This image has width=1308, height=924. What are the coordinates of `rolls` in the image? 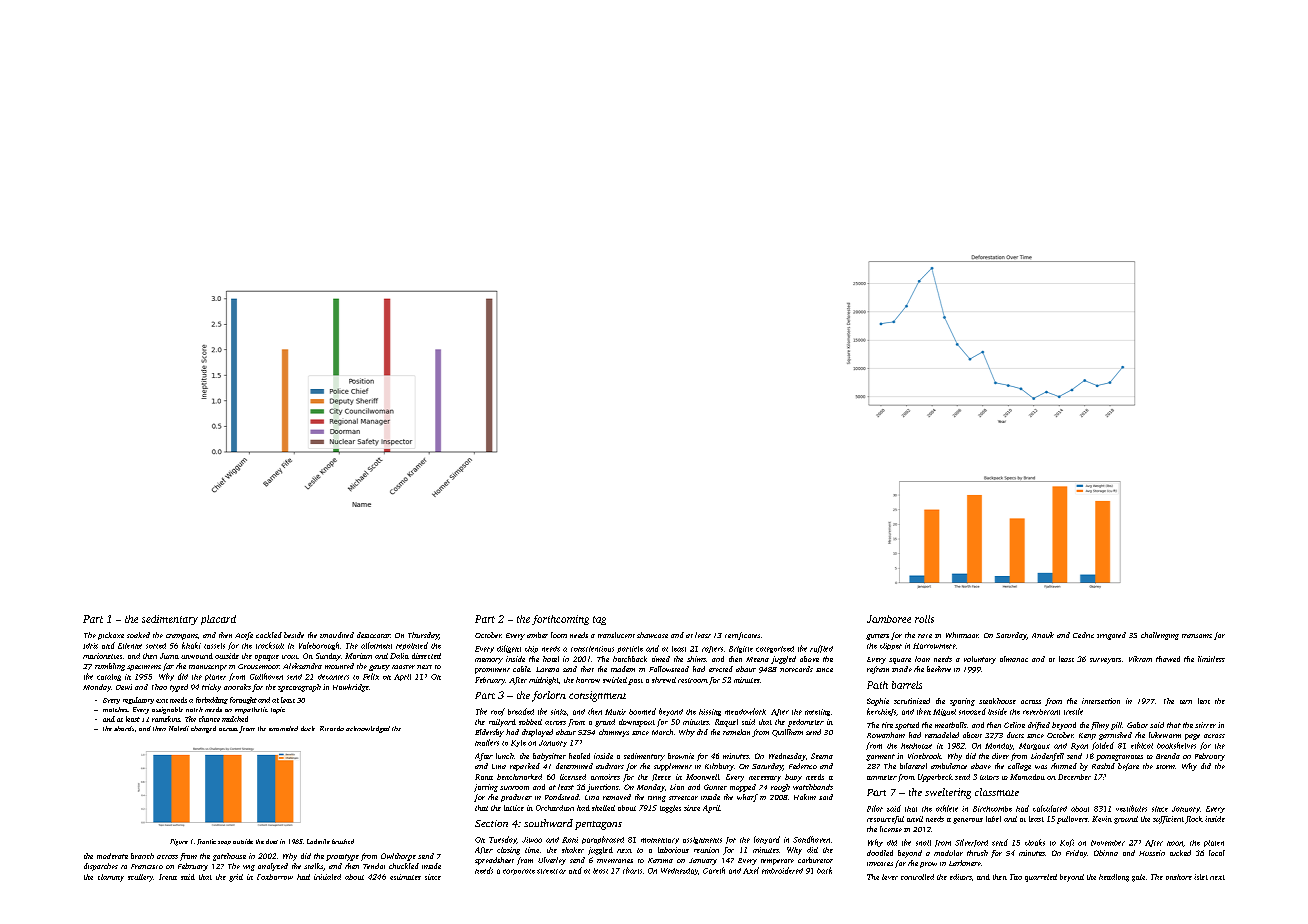 It's located at (924, 619).
